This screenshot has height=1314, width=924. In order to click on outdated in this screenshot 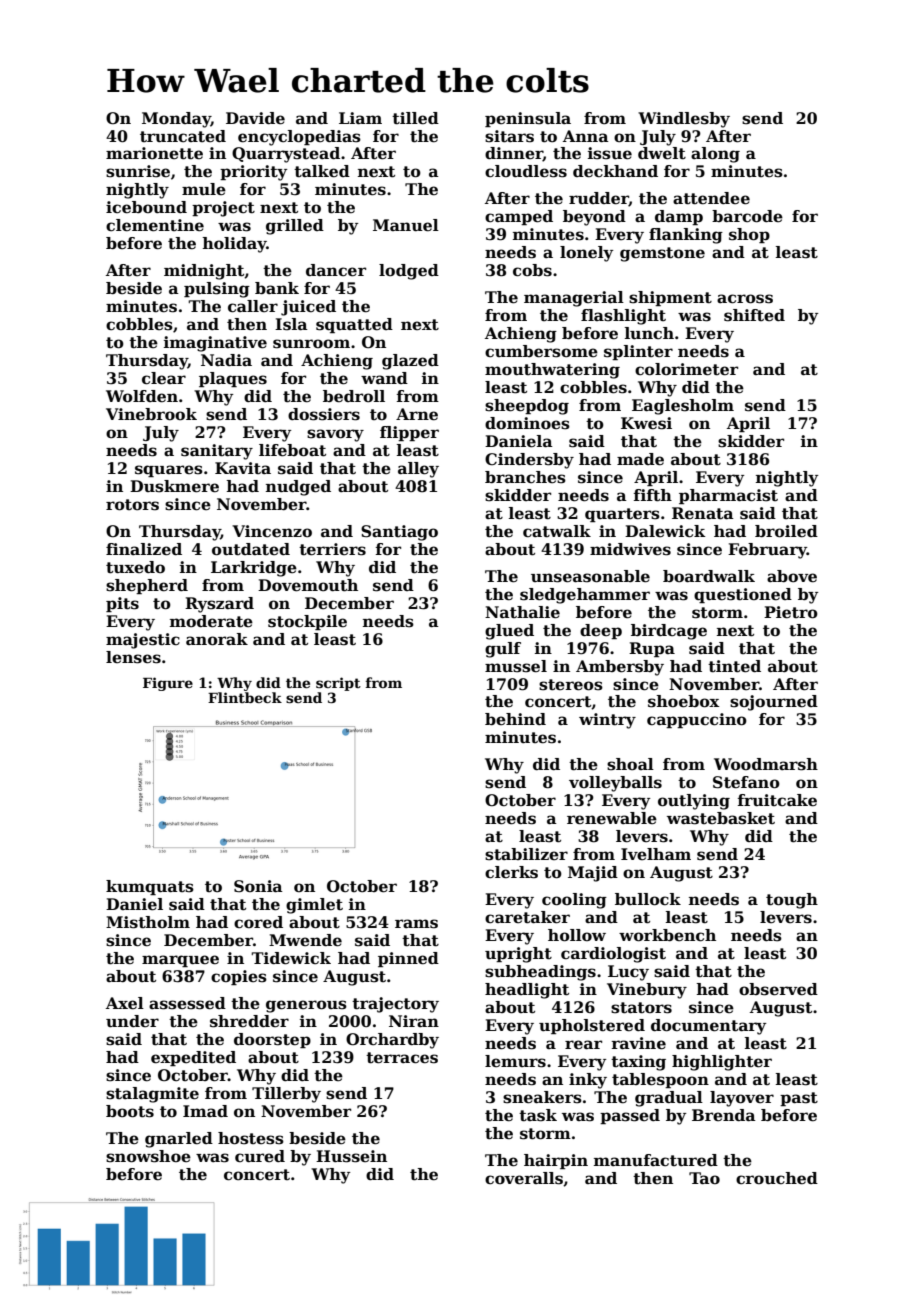, I will do `click(251, 549)`.
